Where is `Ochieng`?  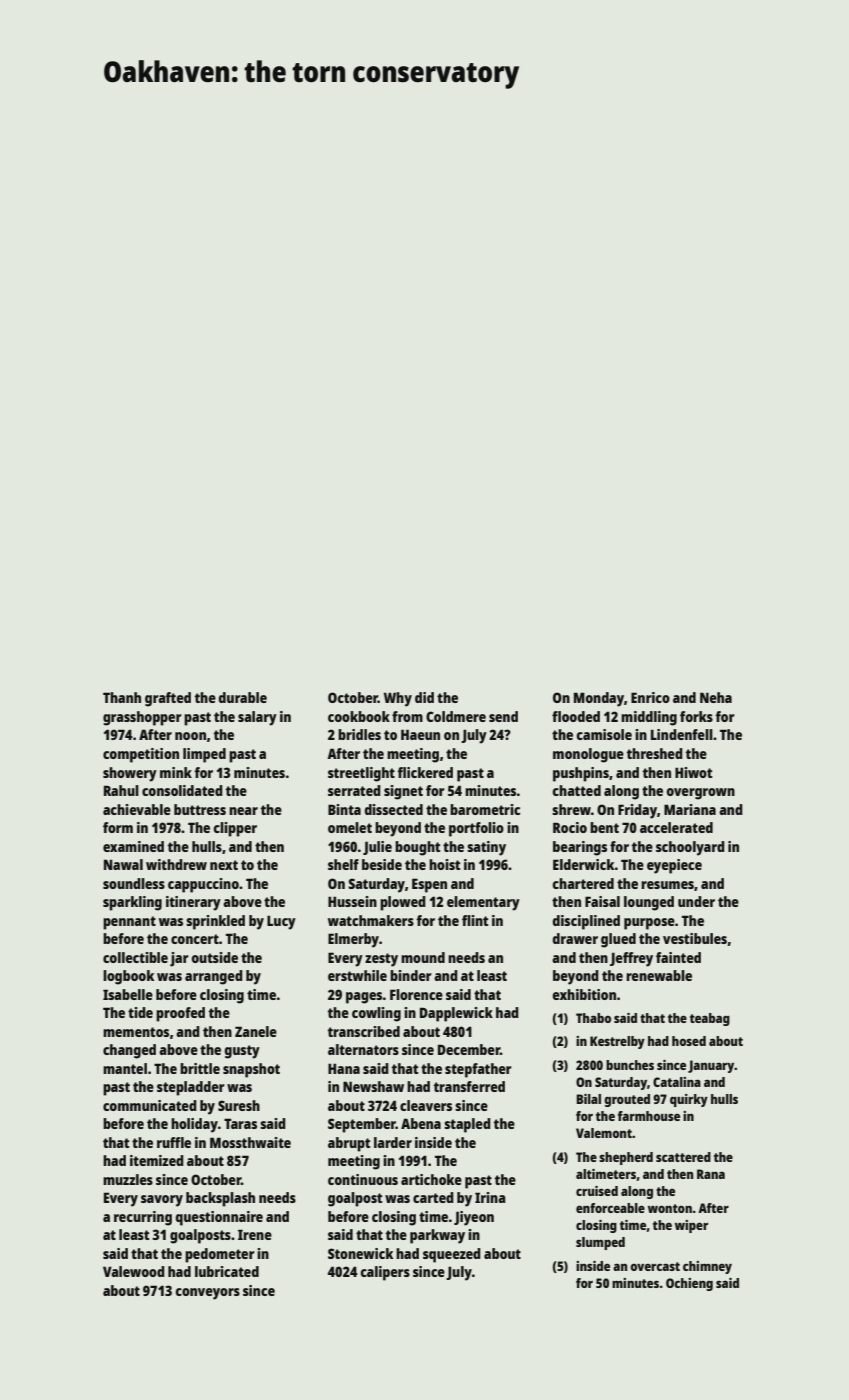 Ochieng is located at coordinates (689, 1284).
